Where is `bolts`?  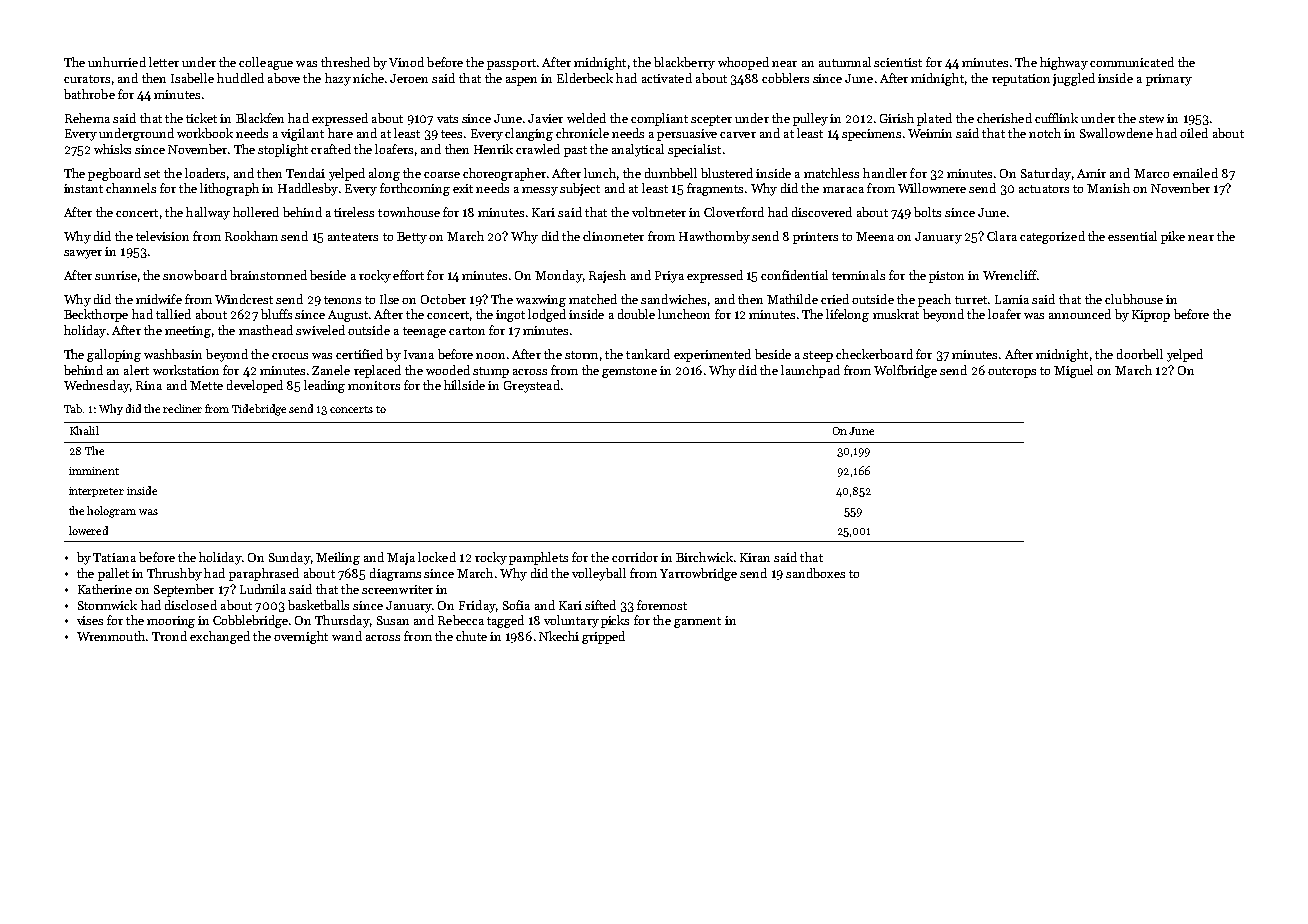 bolts is located at coordinates (927, 212).
